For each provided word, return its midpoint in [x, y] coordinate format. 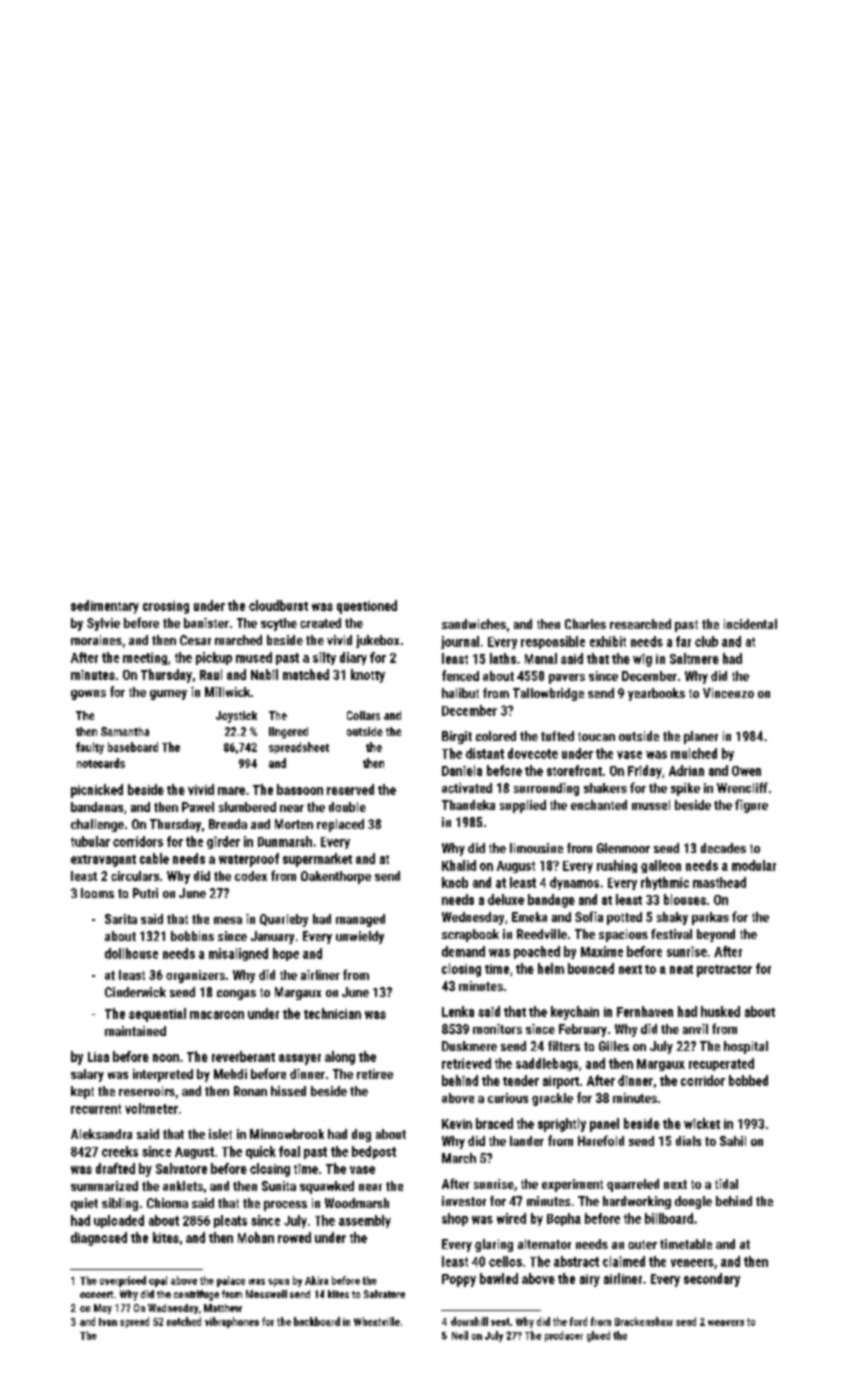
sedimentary [105, 607]
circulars [135, 876]
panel [604, 1125]
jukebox [377, 641]
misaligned [238, 954]
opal [158, 1281]
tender [521, 1080]
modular [754, 865]
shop [455, 1219]
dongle [693, 1202]
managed [360, 920]
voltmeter [151, 1108]
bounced [591, 968]
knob [455, 882]
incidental [750, 624]
